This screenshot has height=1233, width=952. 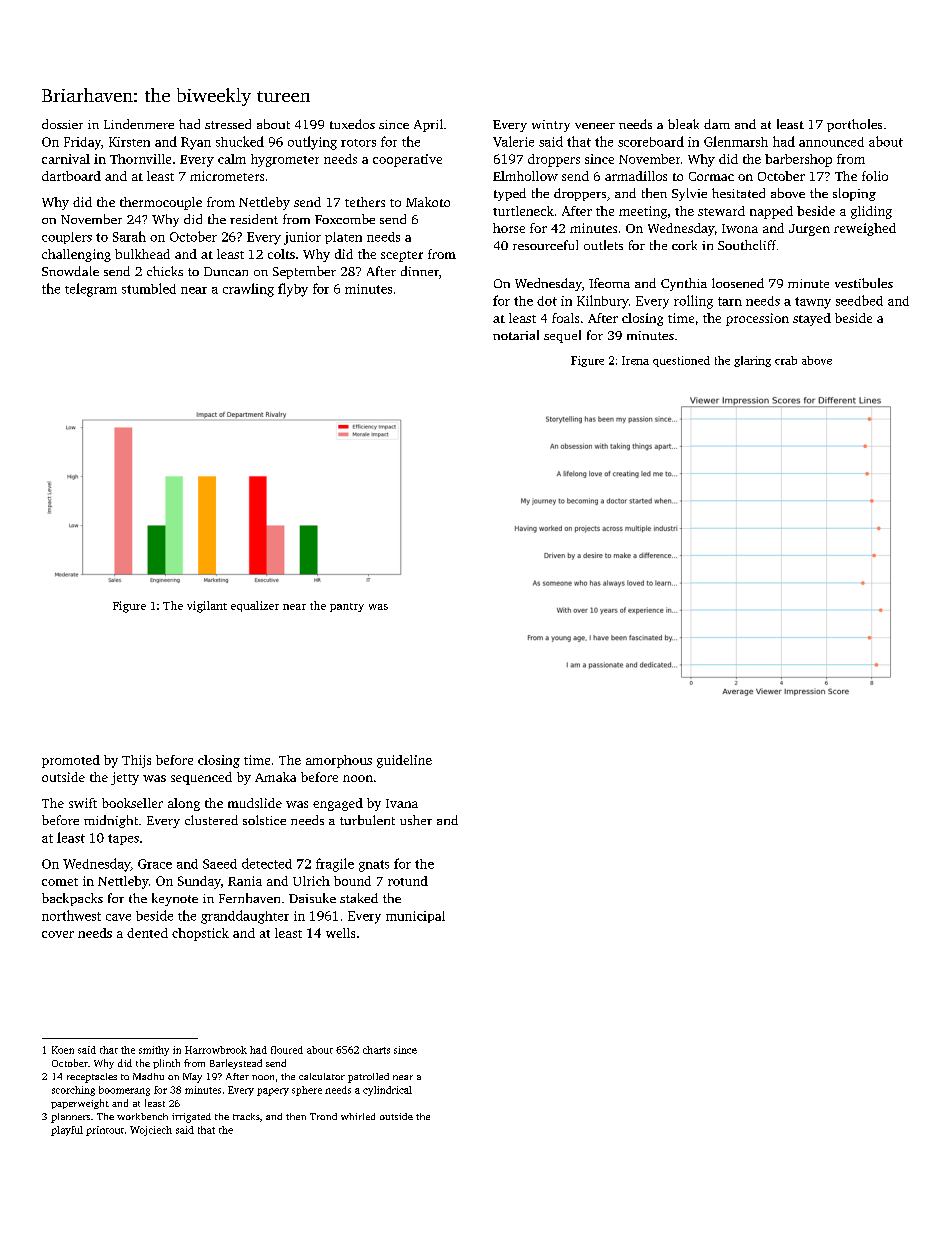 I want to click on amorphous, so click(x=339, y=761).
